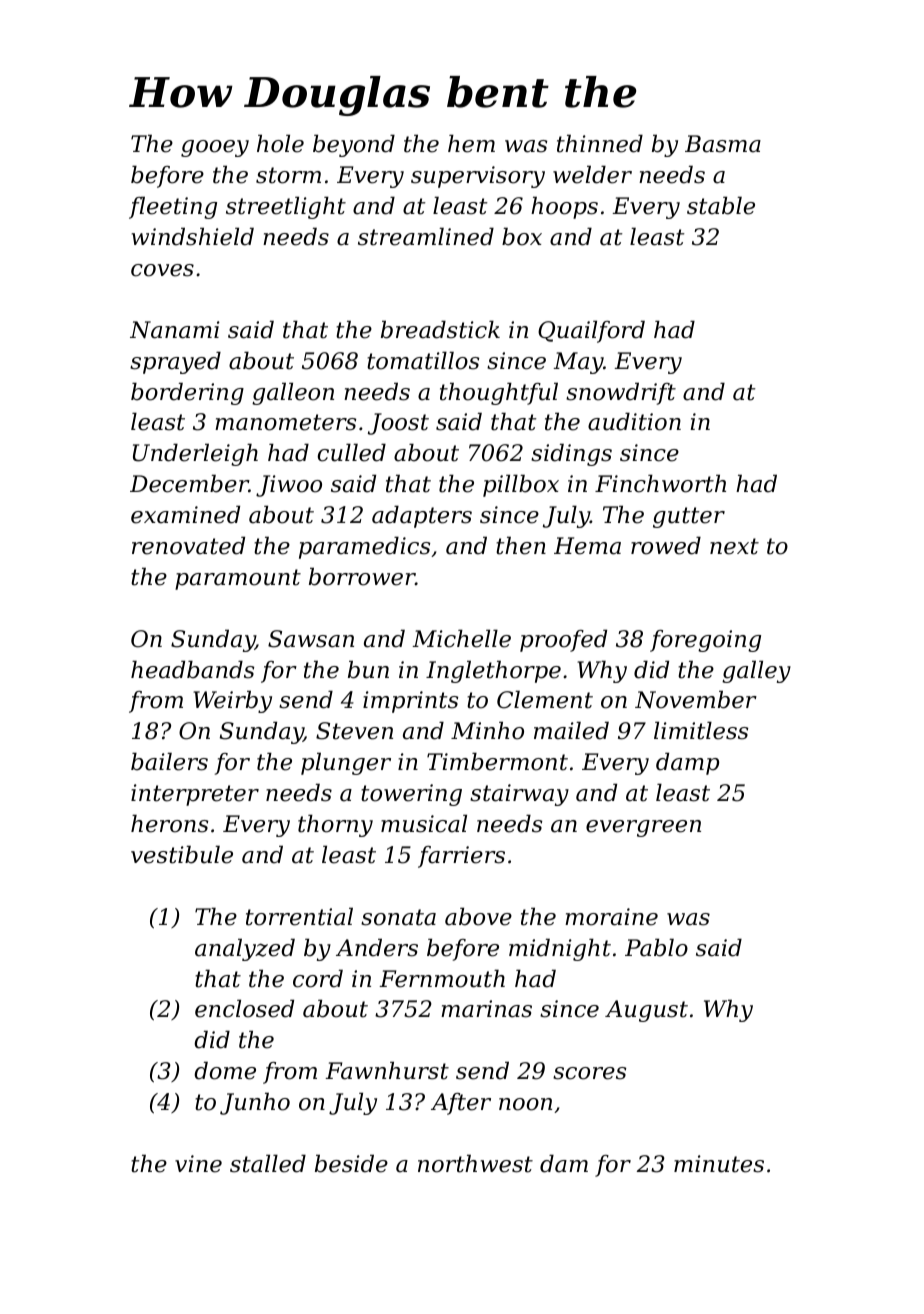 The width and height of the document is (924, 1314). What do you see at coordinates (440, 329) in the document?
I see `breadstick` at bounding box center [440, 329].
